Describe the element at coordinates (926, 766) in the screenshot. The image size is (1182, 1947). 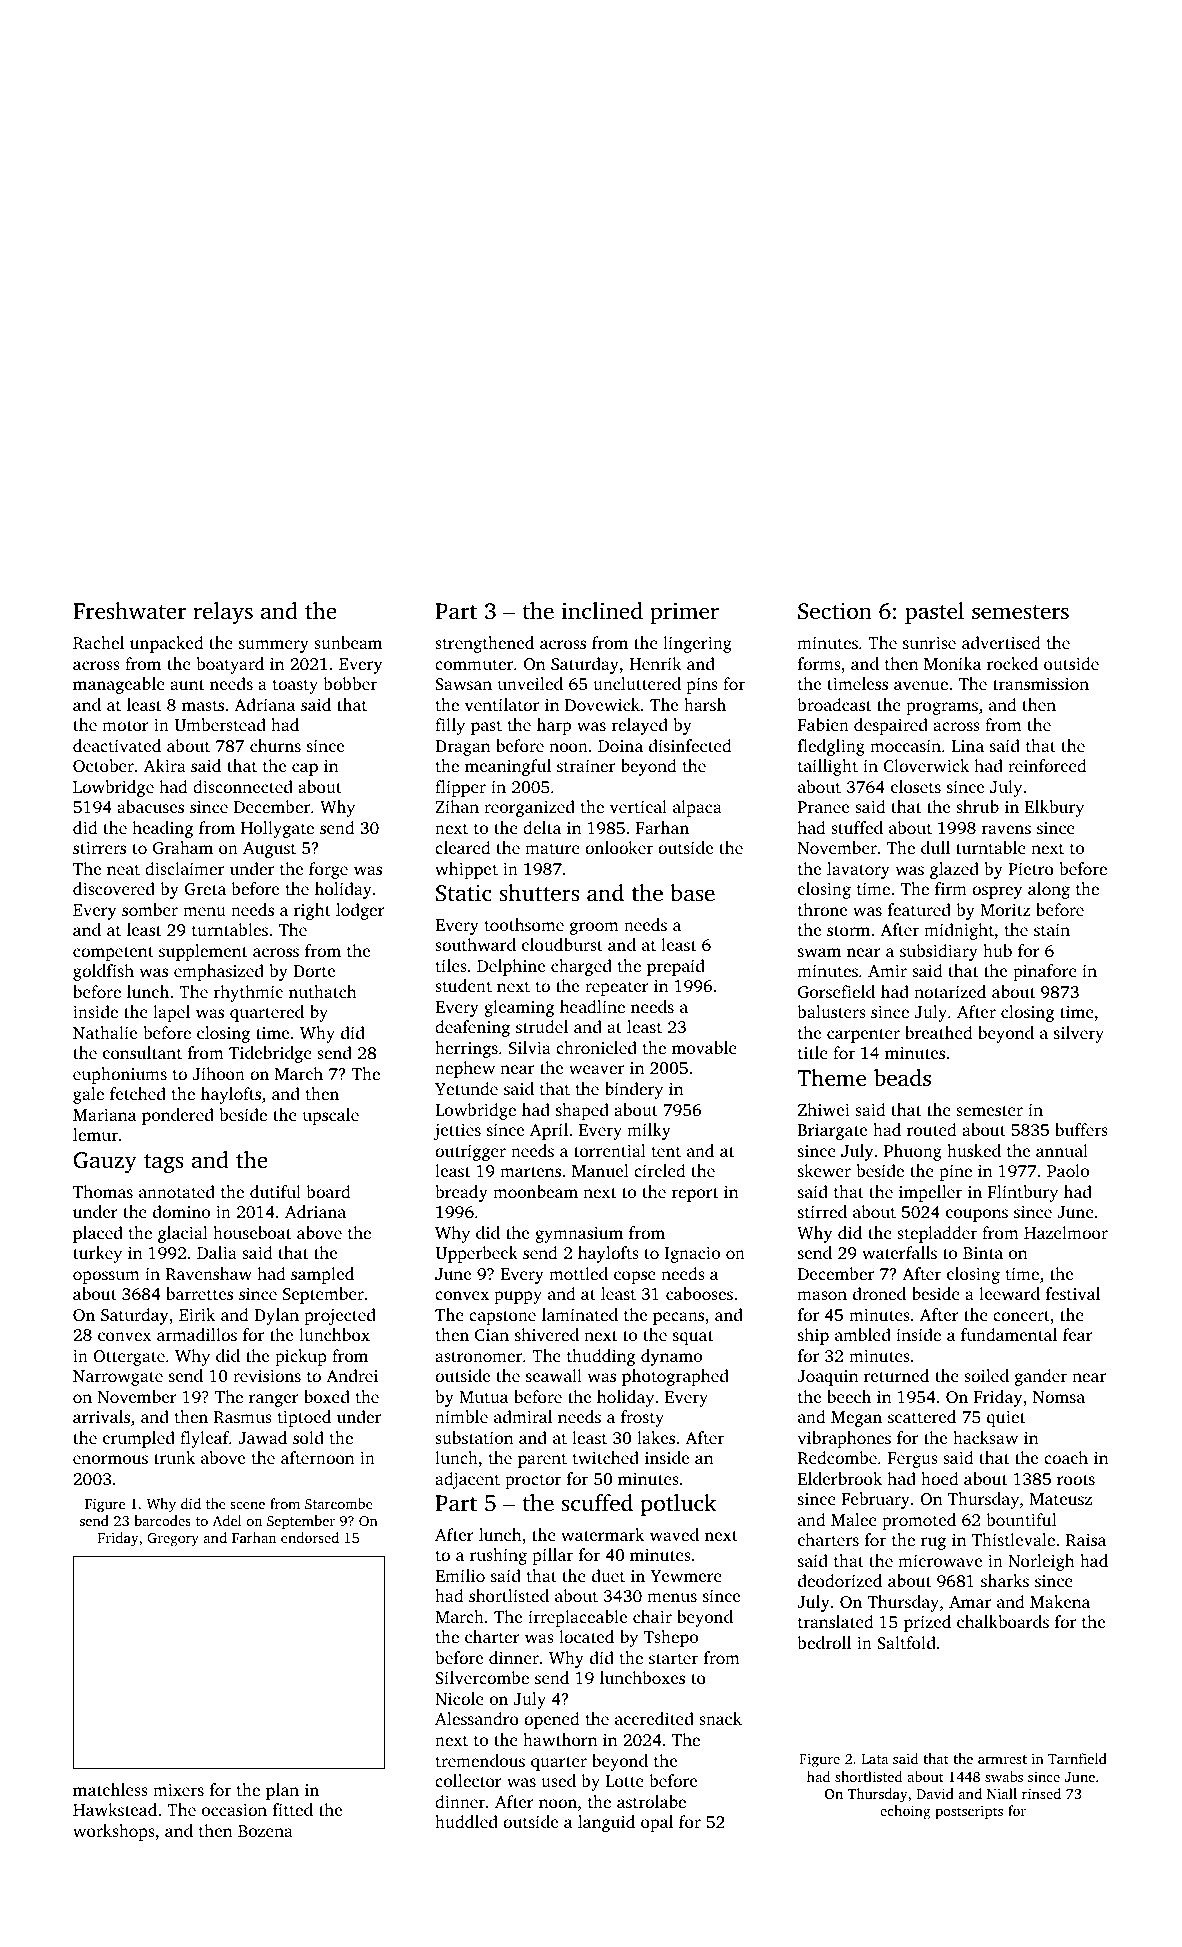
I see `Cloverwick` at that location.
